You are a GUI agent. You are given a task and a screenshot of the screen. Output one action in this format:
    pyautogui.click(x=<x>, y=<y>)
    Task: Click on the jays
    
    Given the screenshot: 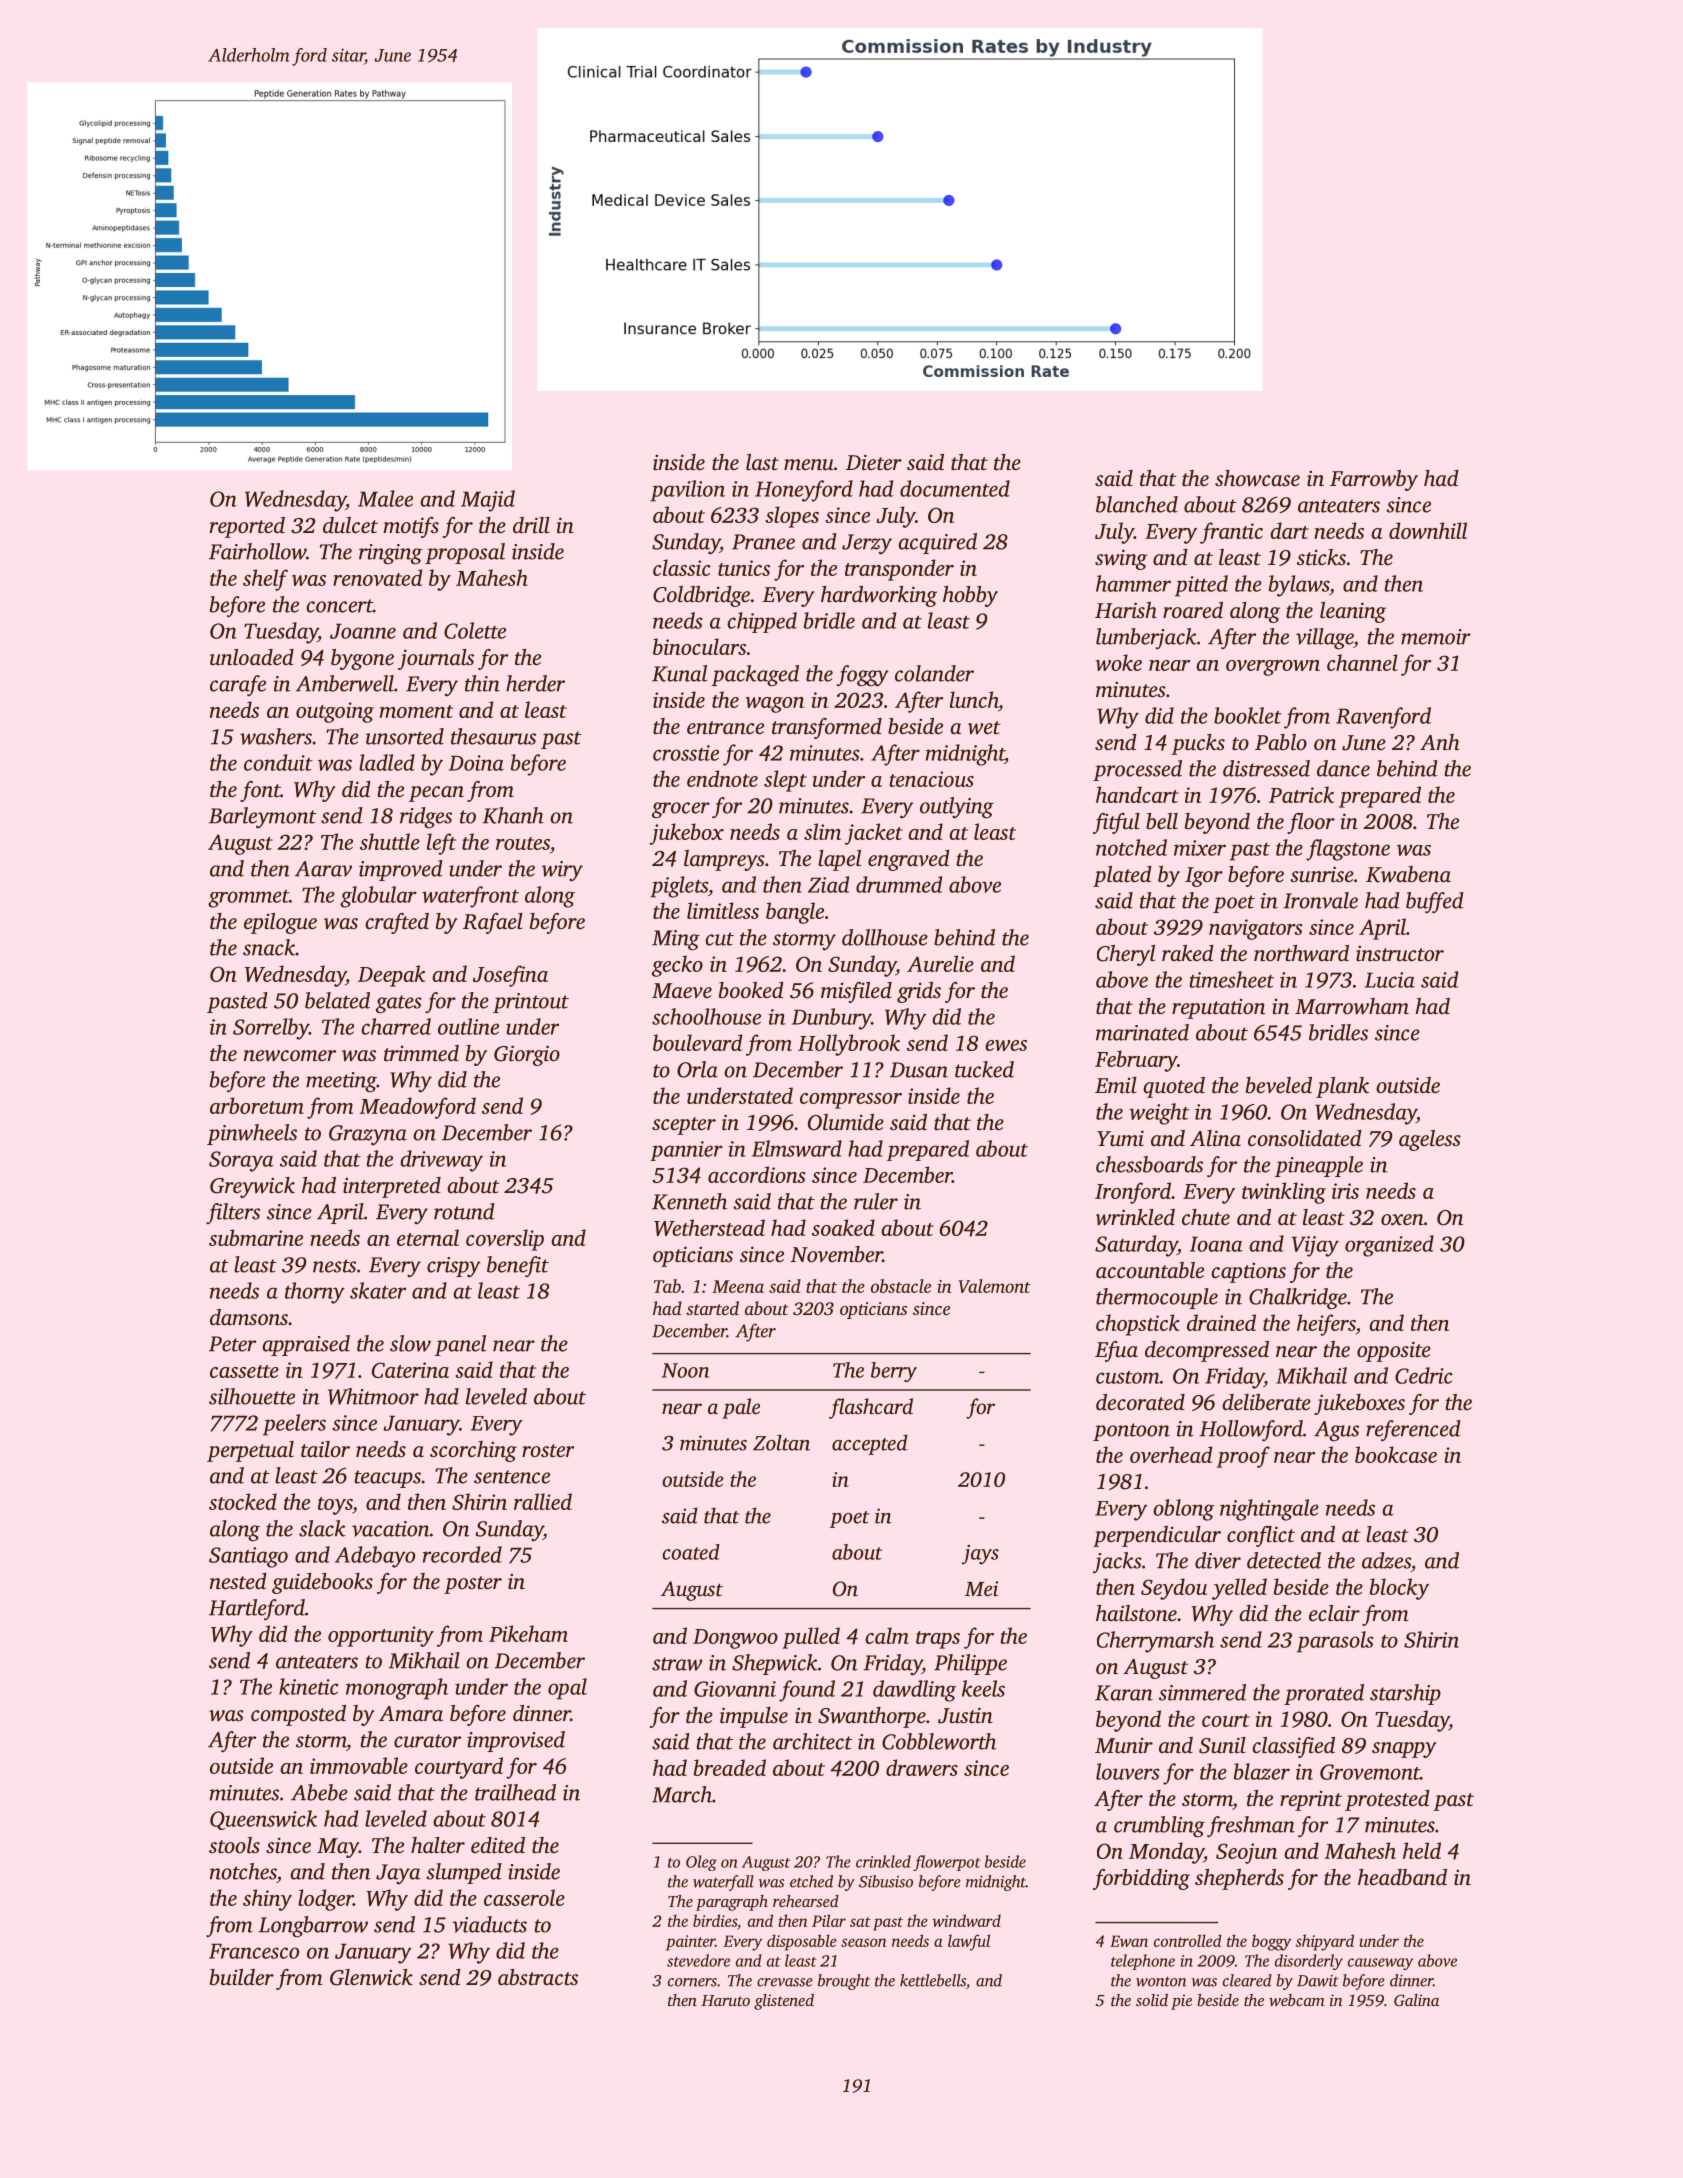 What is the action you would take?
    pyautogui.click(x=980, y=1555)
